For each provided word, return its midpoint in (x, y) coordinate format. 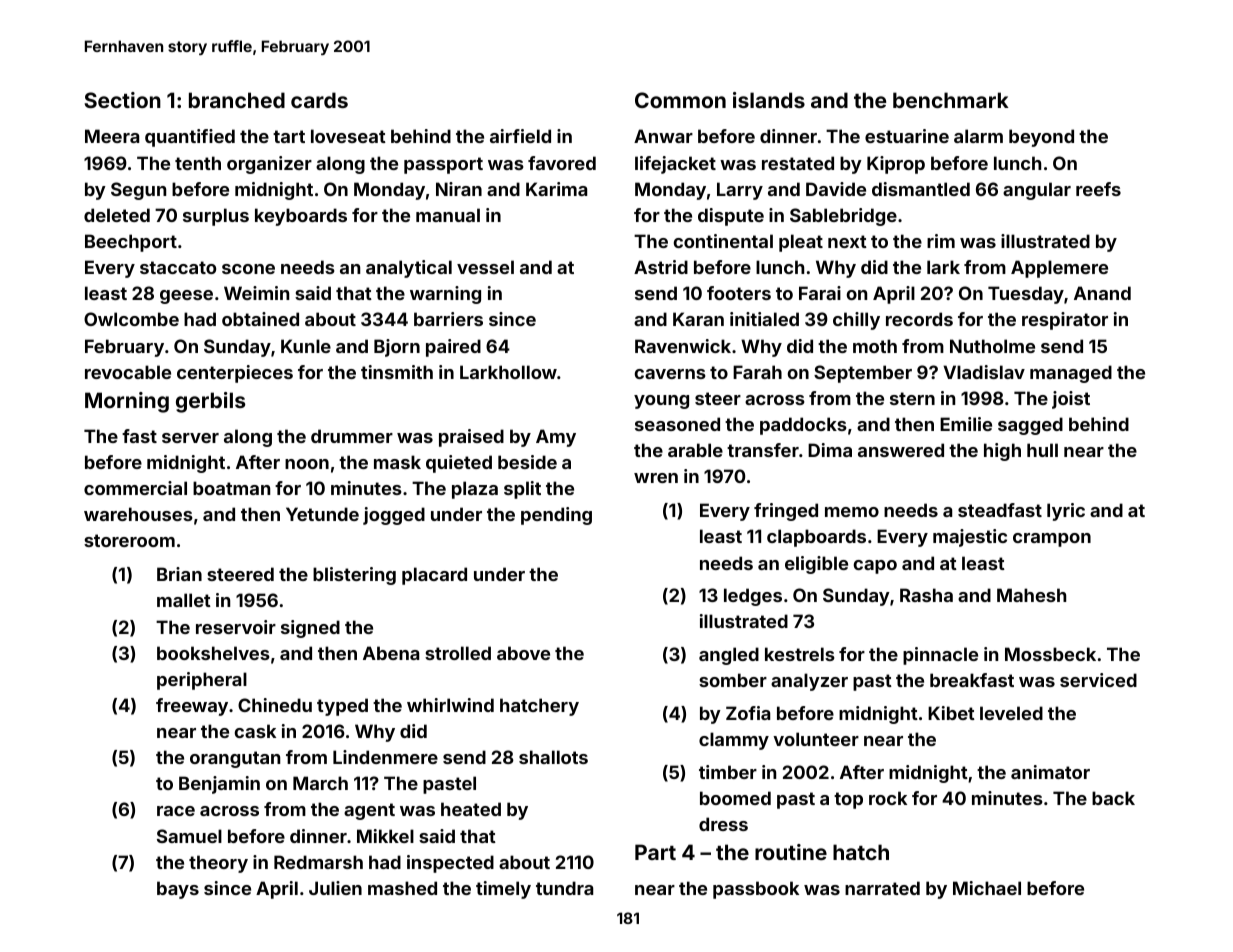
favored (562, 163)
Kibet (951, 713)
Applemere (1059, 269)
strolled (458, 653)
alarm (978, 136)
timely (503, 890)
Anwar (663, 136)
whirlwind (450, 705)
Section (122, 100)
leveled (1011, 713)
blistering (354, 576)
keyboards (301, 217)
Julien (335, 888)
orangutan (235, 759)
